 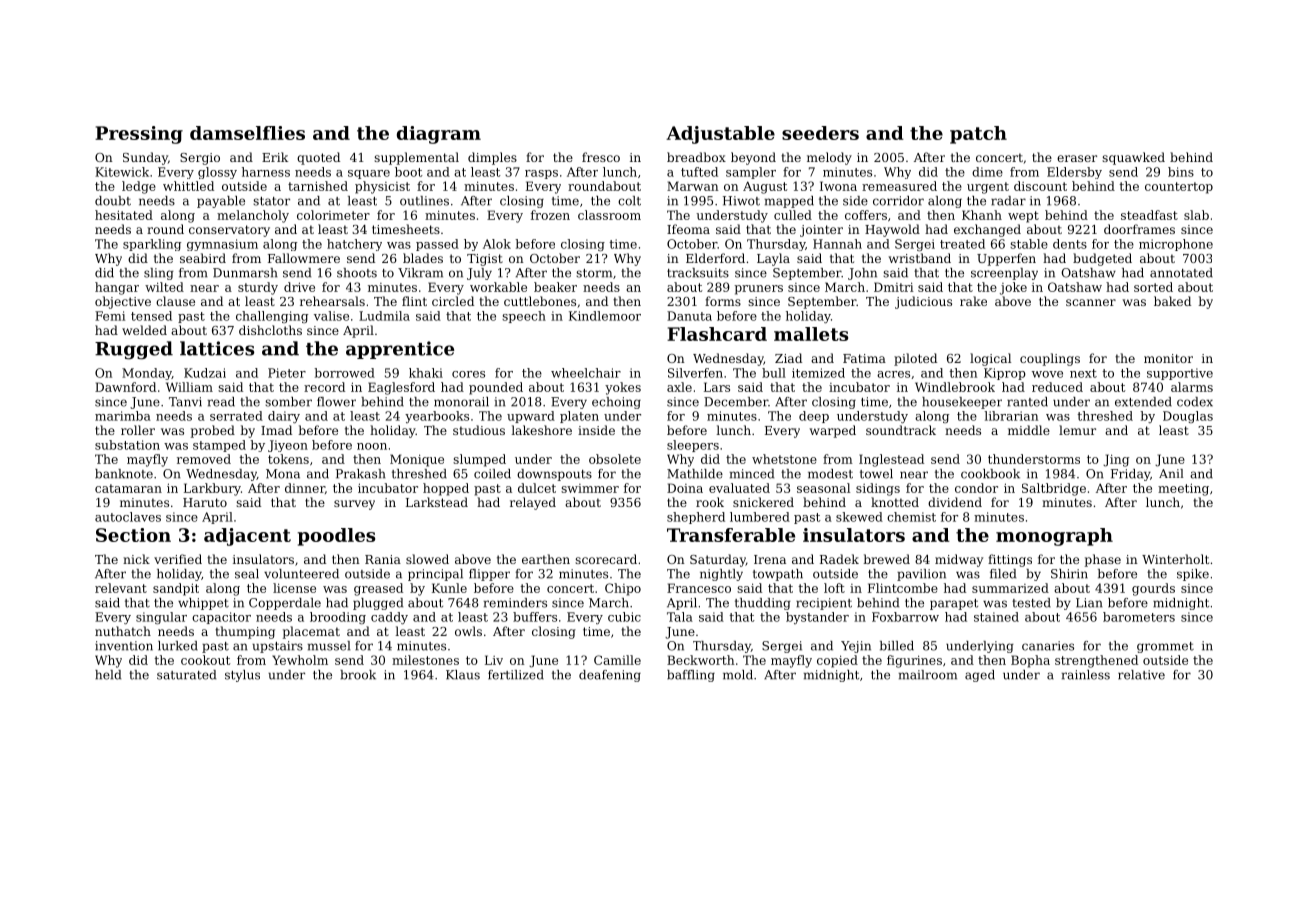 What do you see at coordinates (1188, 417) in the image?
I see `Douglas` at bounding box center [1188, 417].
